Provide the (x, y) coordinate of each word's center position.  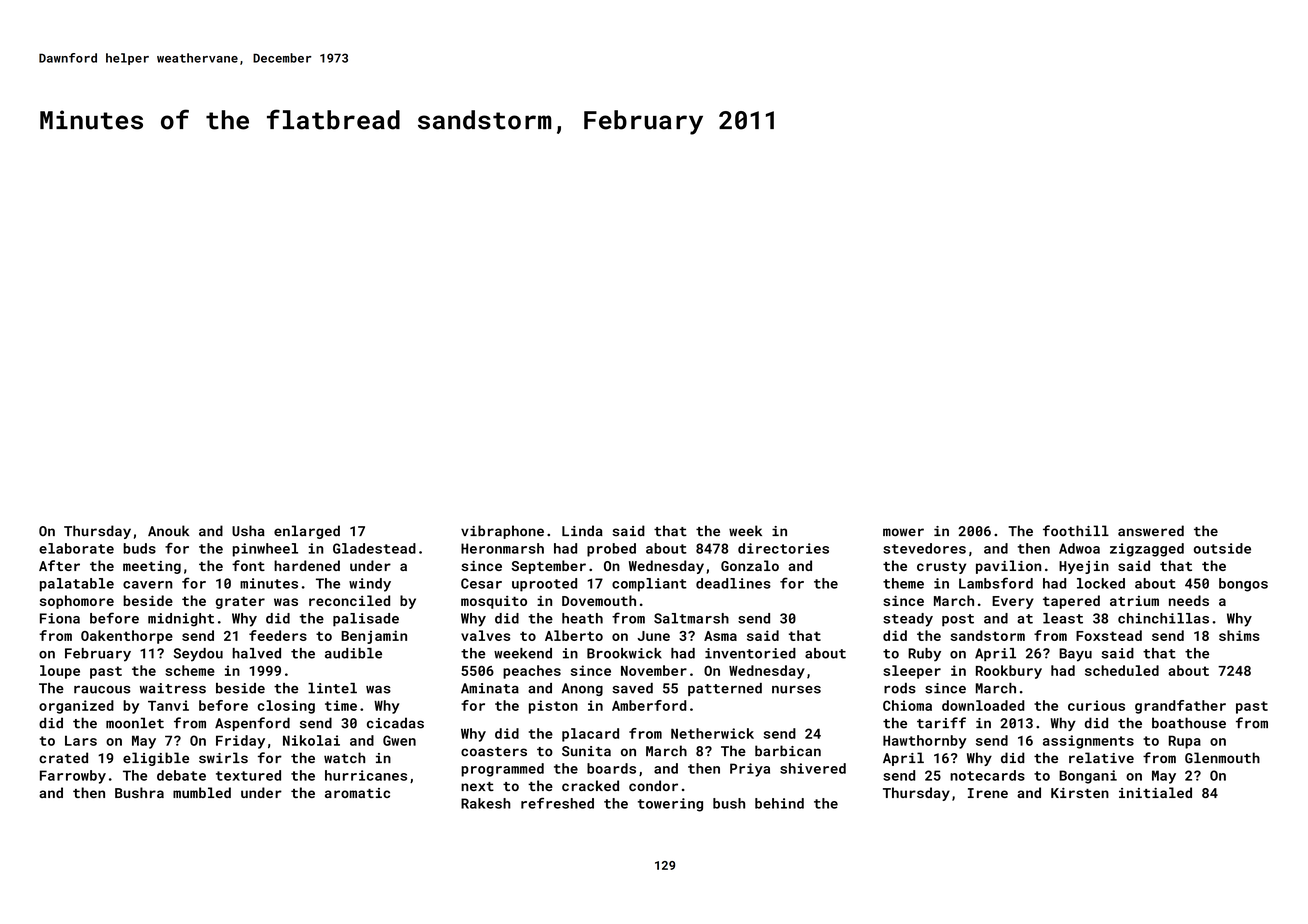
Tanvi (168, 705)
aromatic (357, 793)
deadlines (733, 583)
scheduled (1122, 670)
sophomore (77, 602)
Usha (248, 531)
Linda (582, 530)
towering (670, 805)
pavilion (1008, 567)
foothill (1076, 530)
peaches (532, 672)
